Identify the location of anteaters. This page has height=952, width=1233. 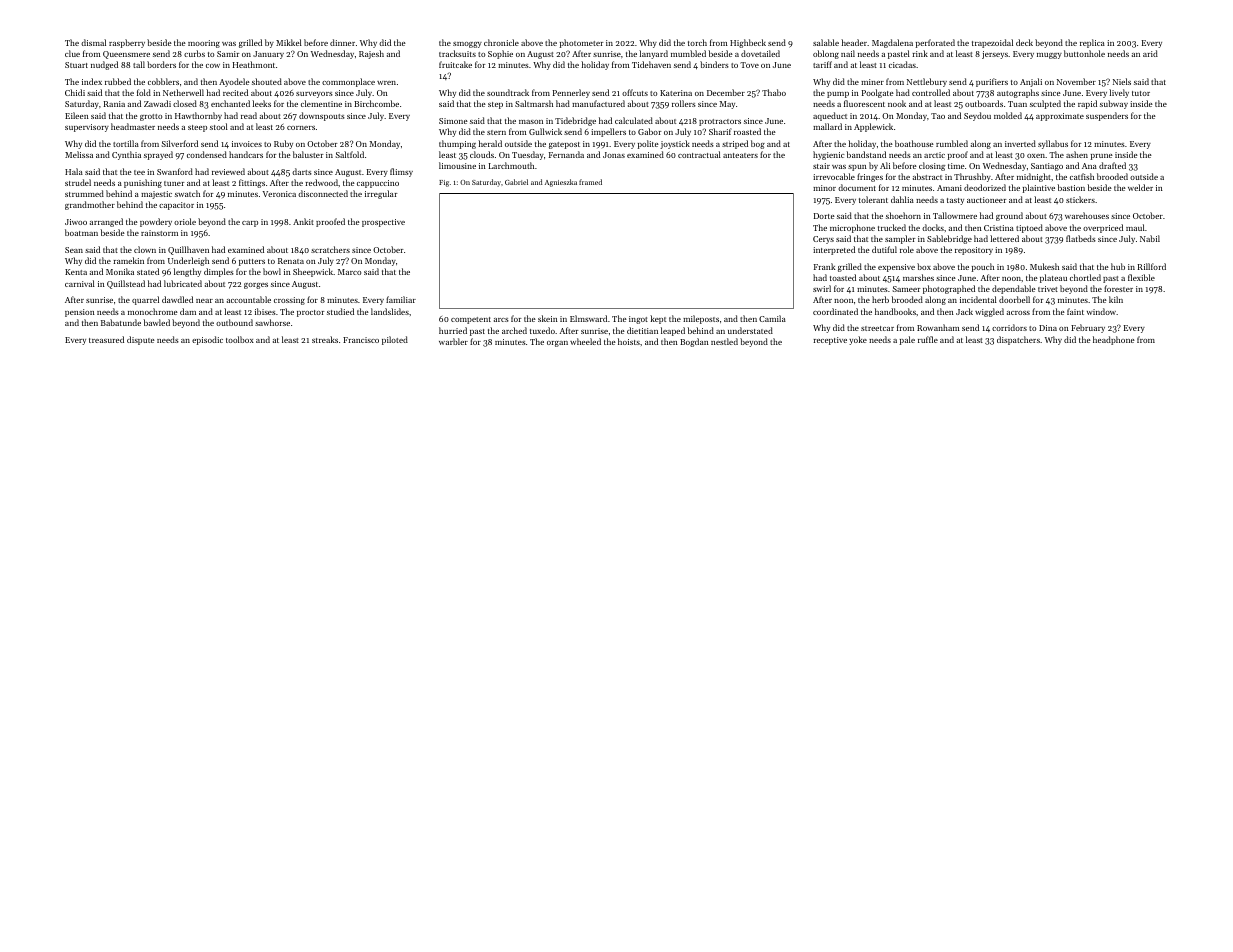
(740, 155).
